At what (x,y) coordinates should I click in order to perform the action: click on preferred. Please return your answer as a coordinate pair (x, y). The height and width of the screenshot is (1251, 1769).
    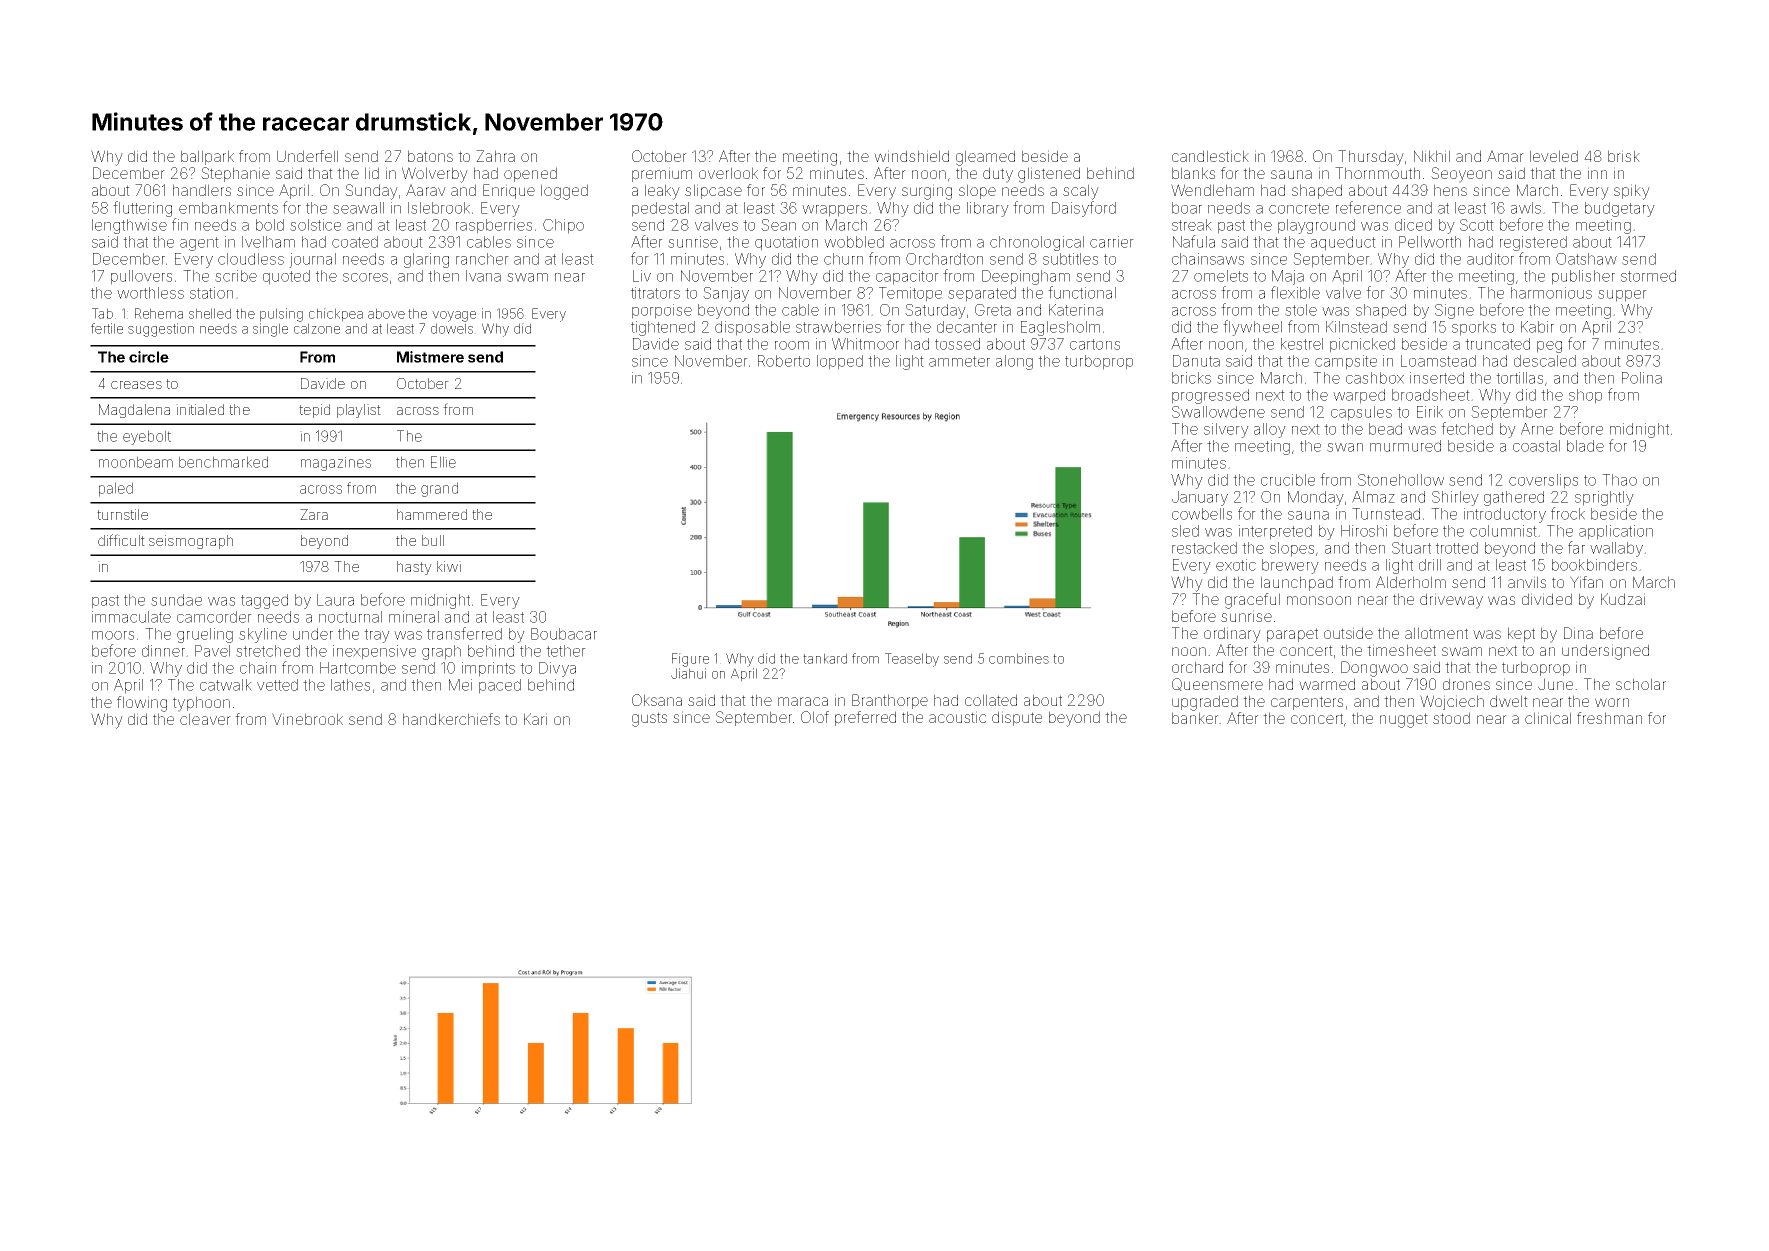
    Looking at the image, I should click on (865, 718).
